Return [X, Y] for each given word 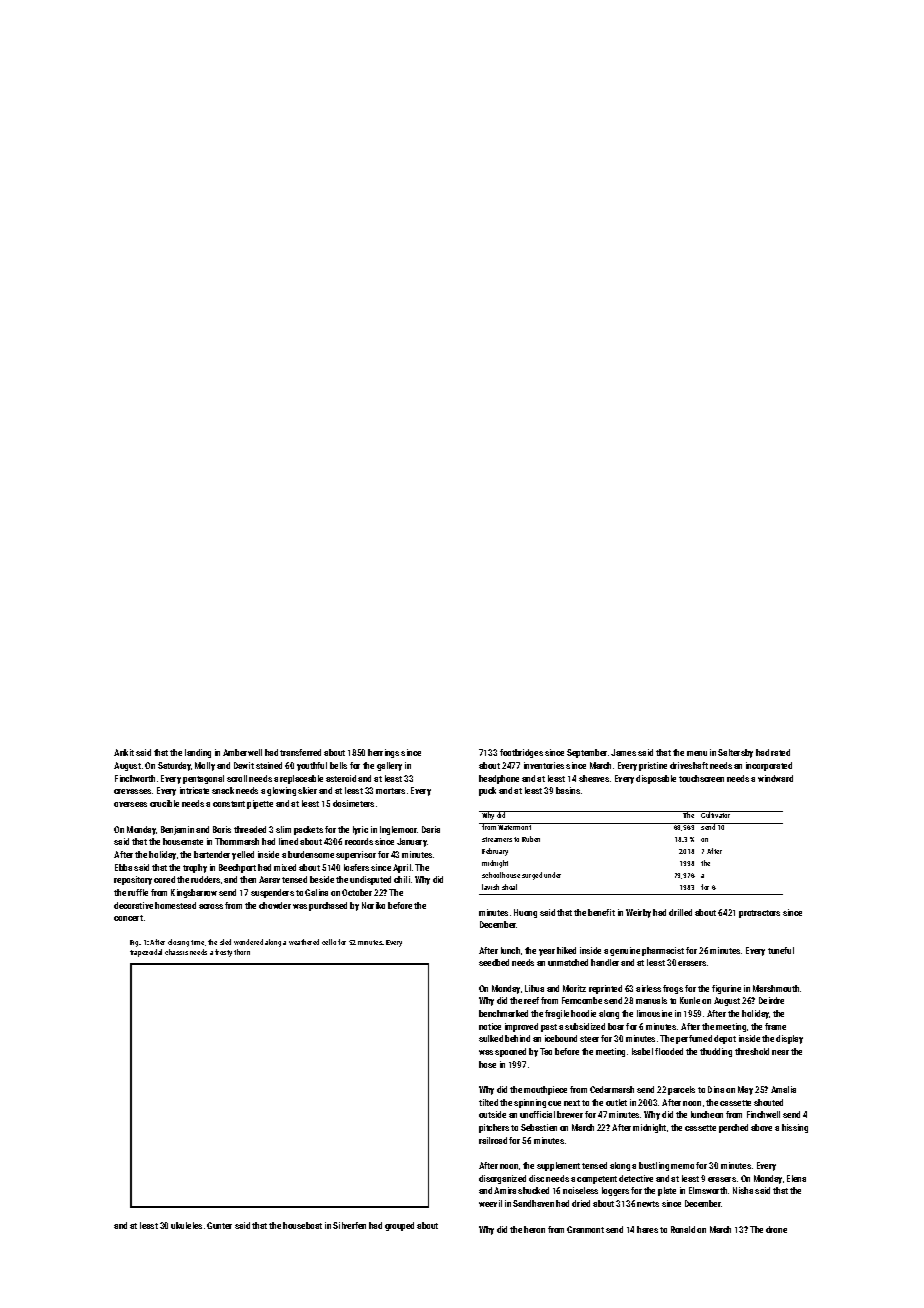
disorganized [502, 1179]
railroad [493, 1140]
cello [329, 942]
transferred [300, 752]
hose [487, 1064]
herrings [383, 753]
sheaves [594, 778]
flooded [669, 1051]
